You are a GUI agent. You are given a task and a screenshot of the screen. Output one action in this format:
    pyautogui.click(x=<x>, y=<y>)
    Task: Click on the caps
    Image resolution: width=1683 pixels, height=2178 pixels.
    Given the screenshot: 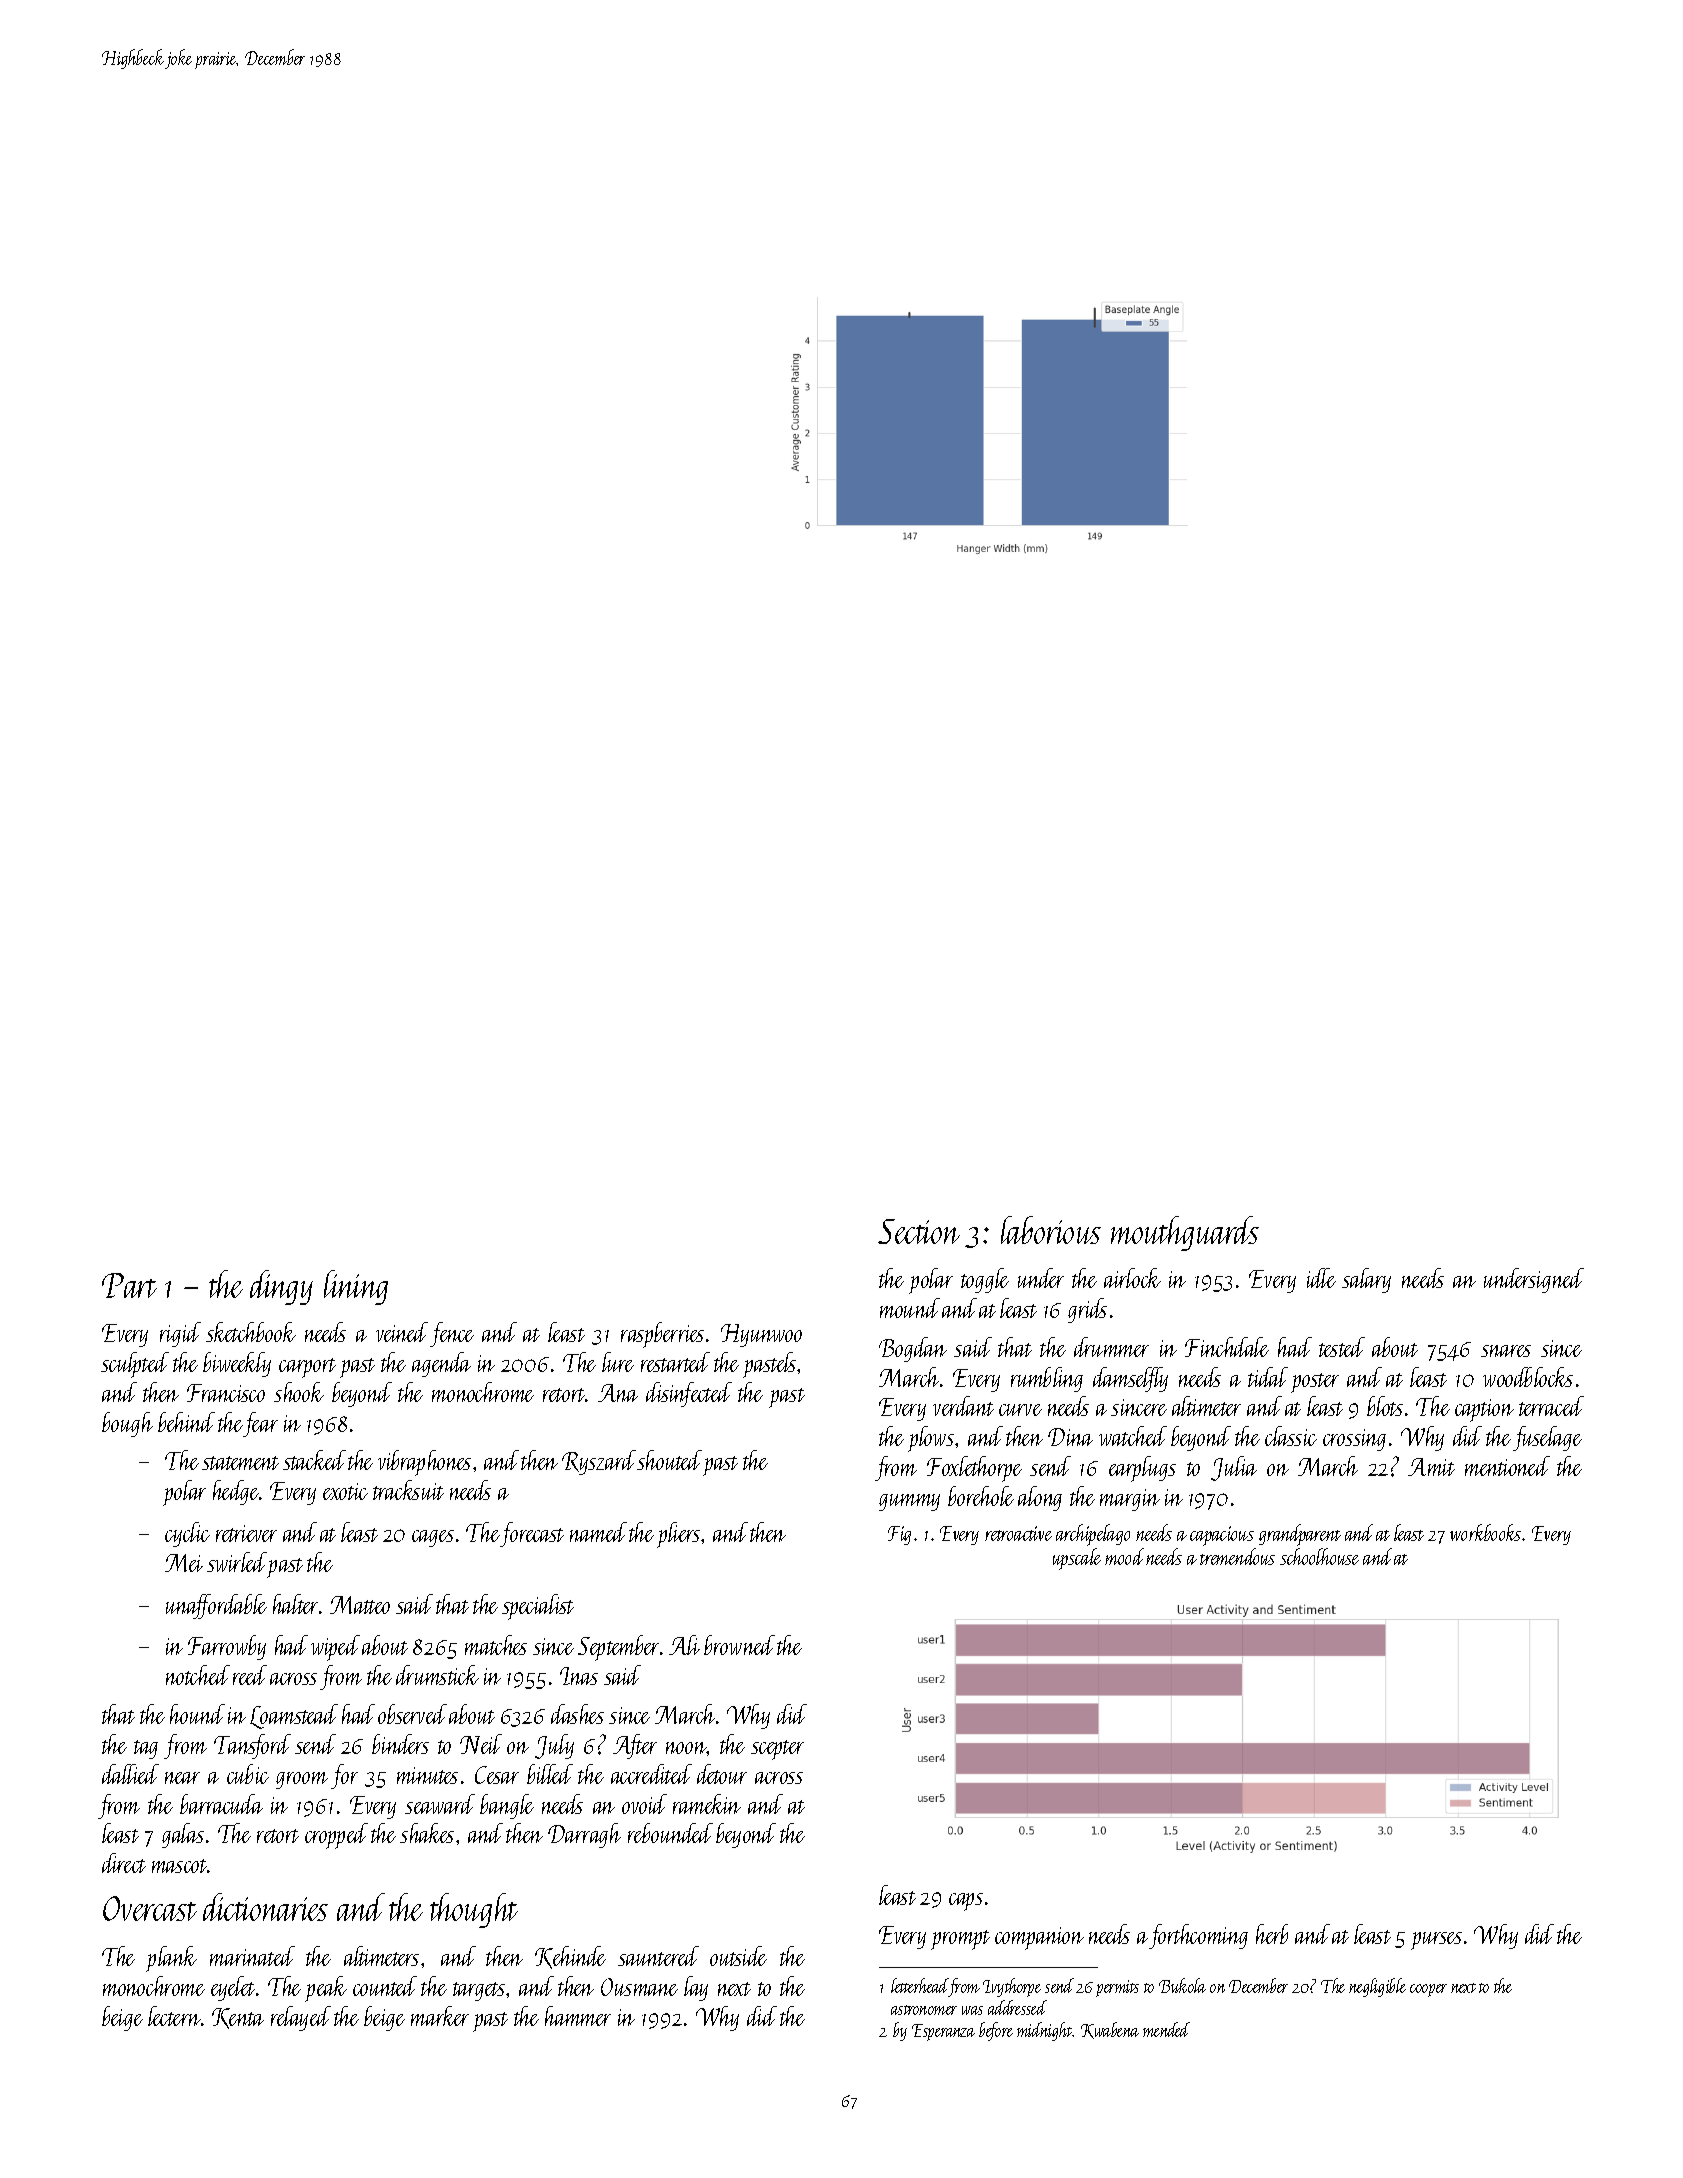 What is the action you would take?
    pyautogui.click(x=966, y=1902)
